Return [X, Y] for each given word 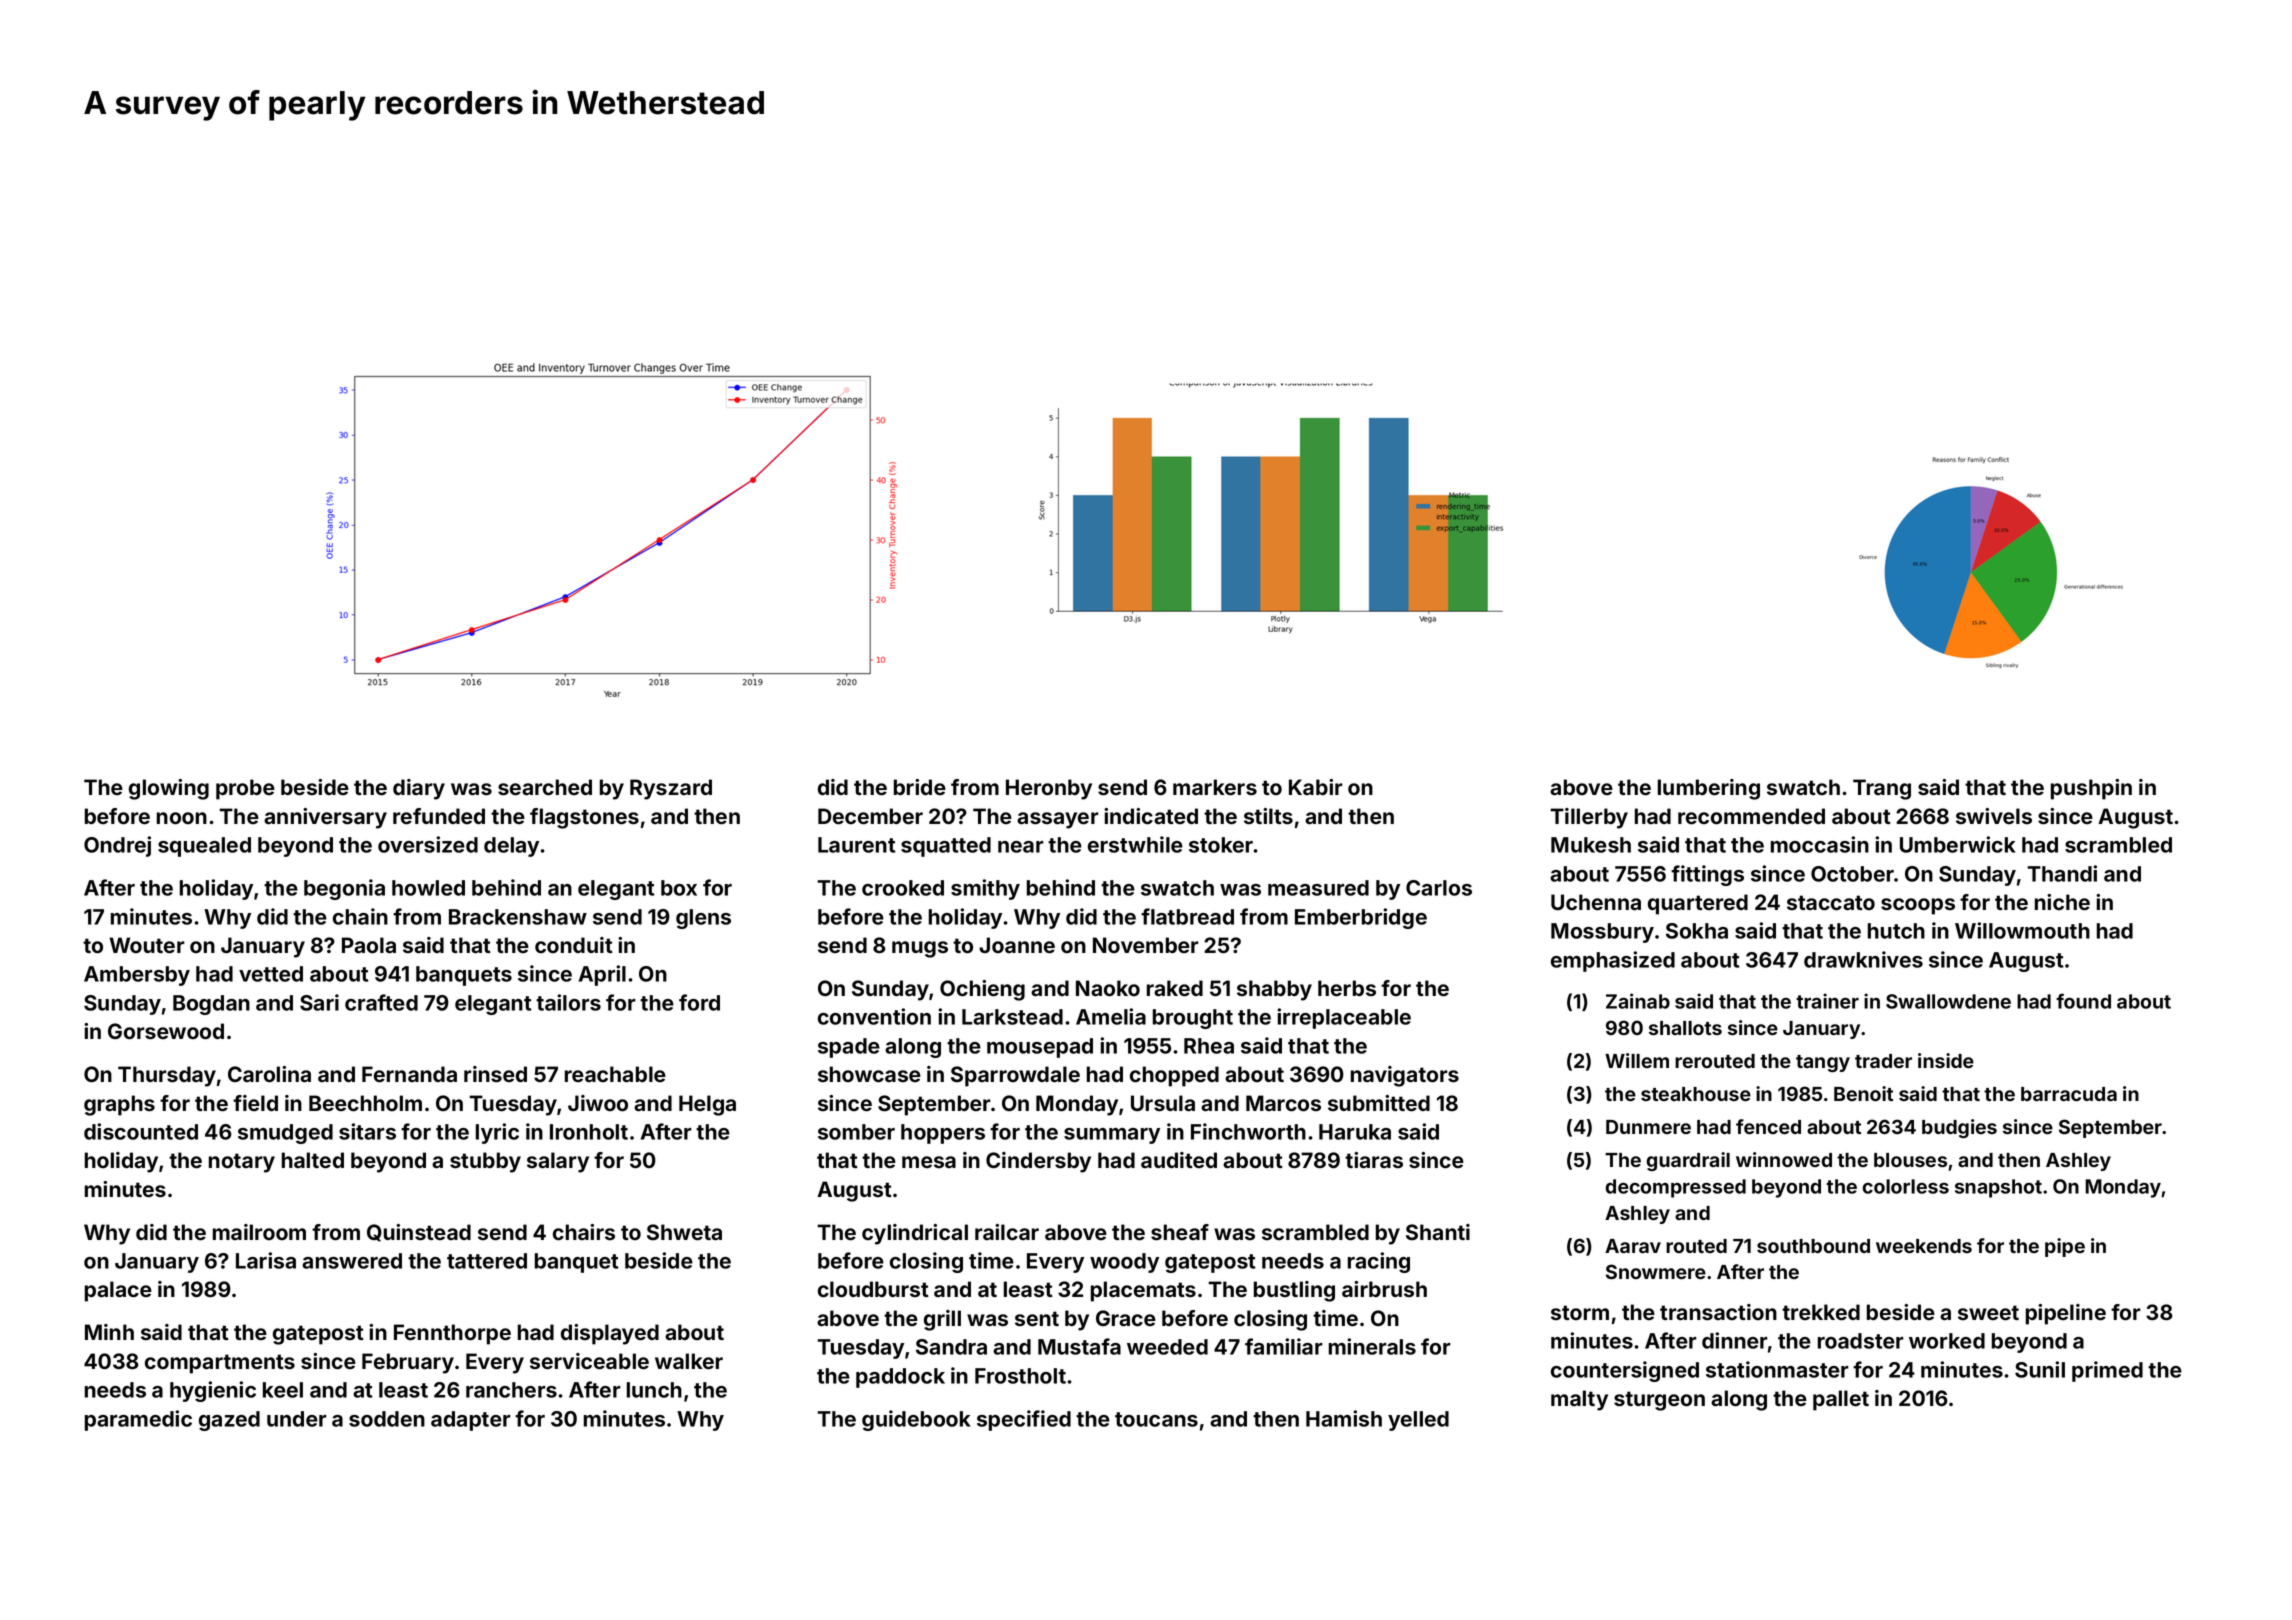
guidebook [916, 1420]
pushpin [2091, 789]
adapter [471, 1421]
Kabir [1316, 787]
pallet [1841, 1400]
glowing [169, 789]
